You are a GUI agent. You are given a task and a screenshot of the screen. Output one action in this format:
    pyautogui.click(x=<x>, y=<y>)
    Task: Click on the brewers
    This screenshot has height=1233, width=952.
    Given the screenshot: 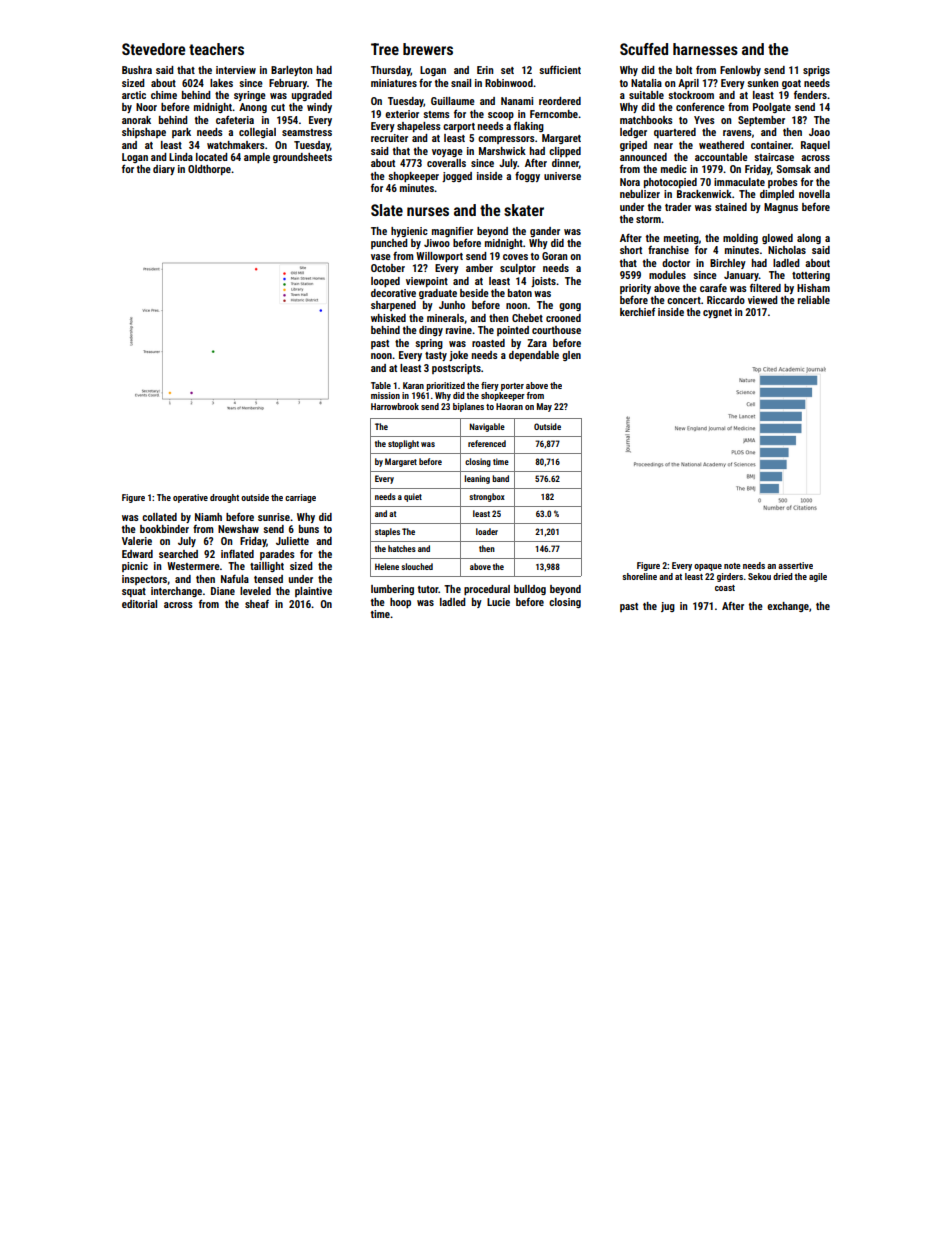 What is the action you would take?
    pyautogui.click(x=428, y=49)
